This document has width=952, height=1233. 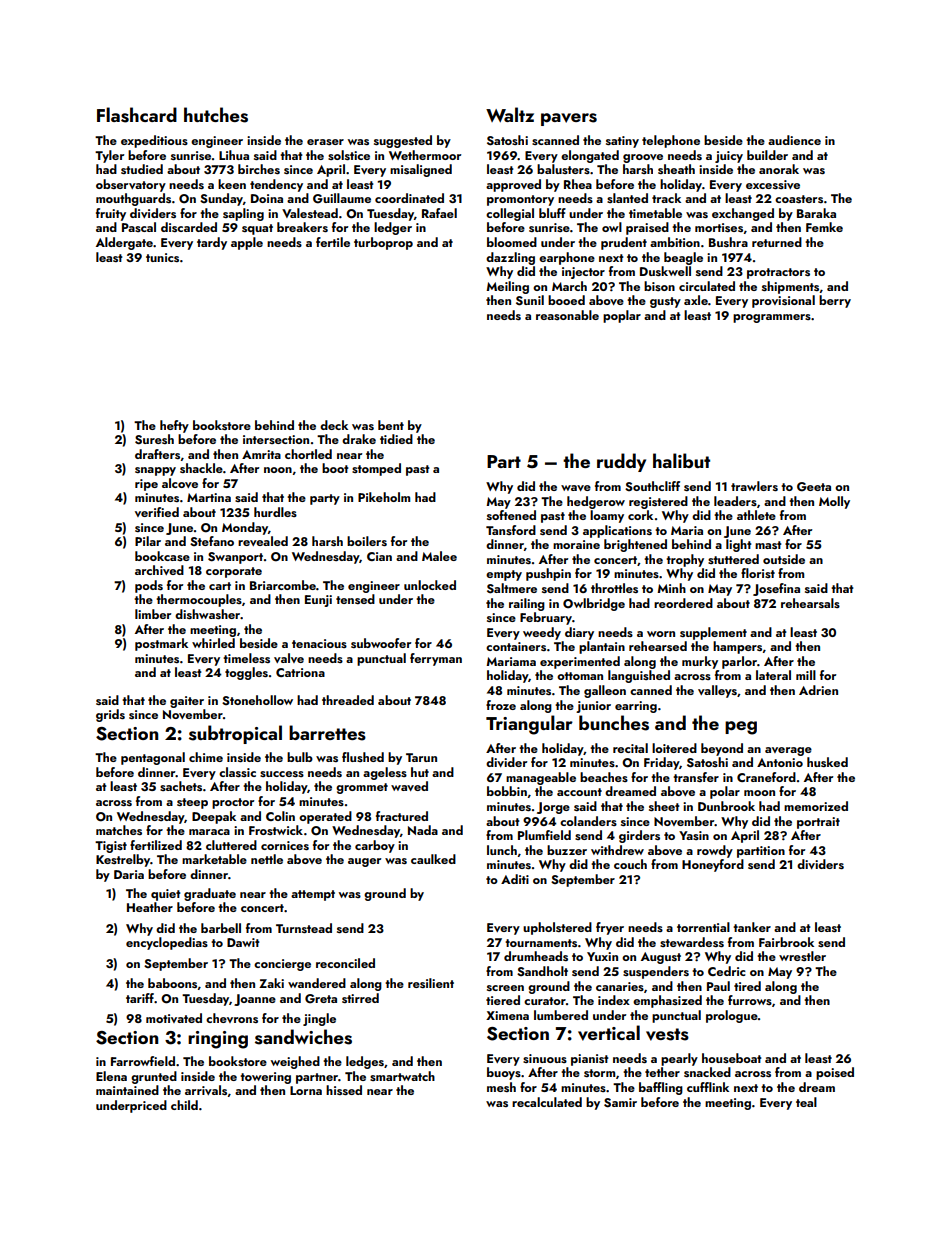 I want to click on Amrita, so click(x=261, y=454).
